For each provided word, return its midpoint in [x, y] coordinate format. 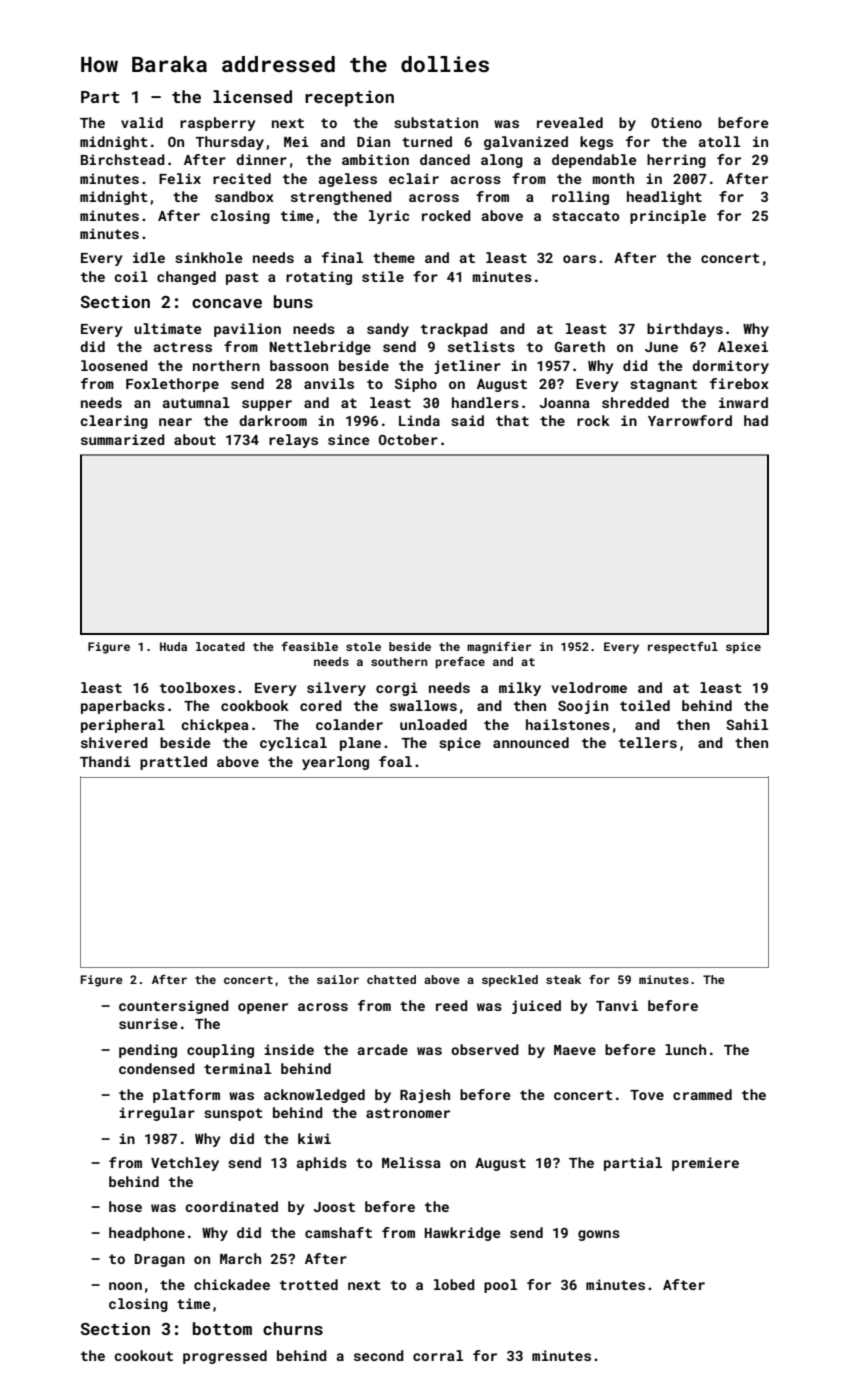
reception [349, 98]
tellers [648, 742]
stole [363, 646]
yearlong [335, 763]
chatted [391, 979]
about [195, 439]
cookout [143, 1355]
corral [438, 1355]
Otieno [676, 122]
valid [142, 122]
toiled [645, 705]
